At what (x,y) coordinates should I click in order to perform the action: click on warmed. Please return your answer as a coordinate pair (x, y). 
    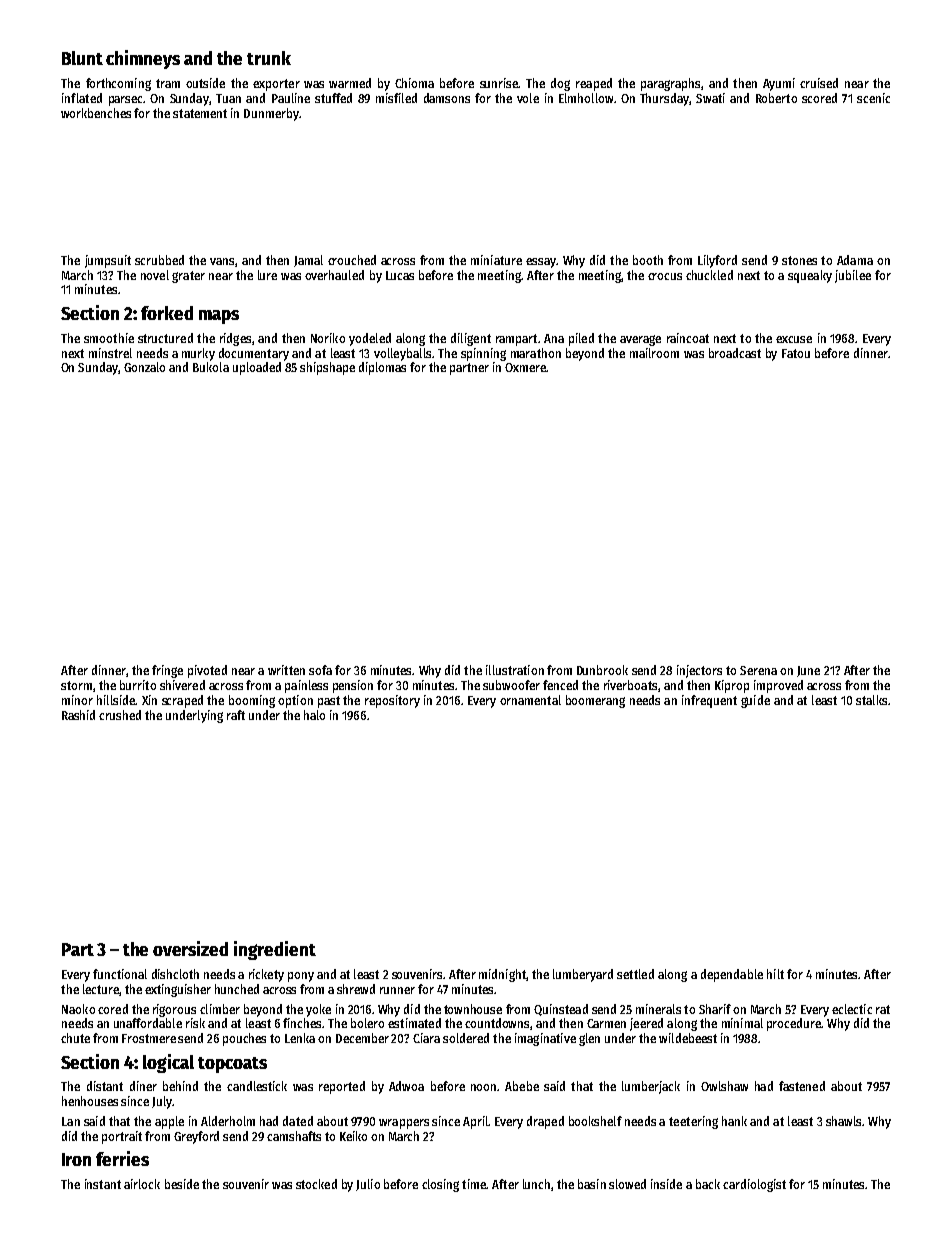
    Looking at the image, I should click on (350, 83).
